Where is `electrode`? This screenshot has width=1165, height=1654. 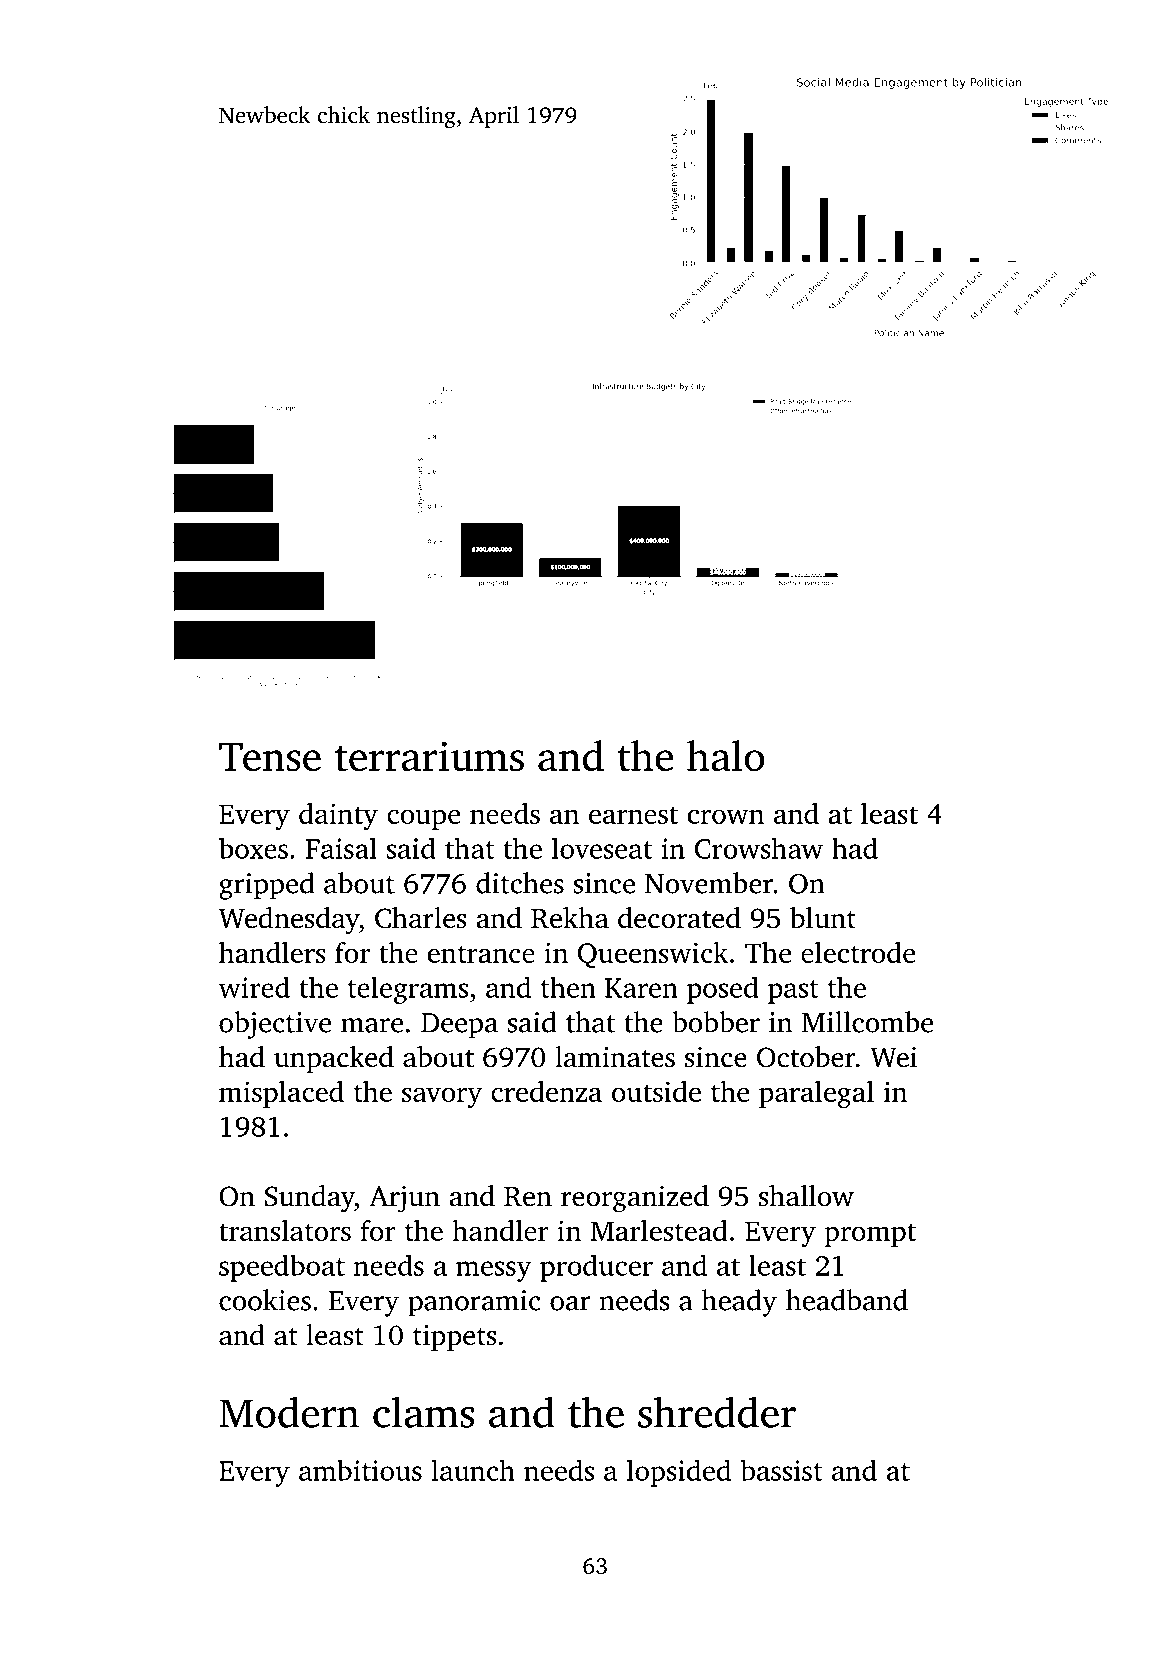 electrode is located at coordinates (858, 952).
